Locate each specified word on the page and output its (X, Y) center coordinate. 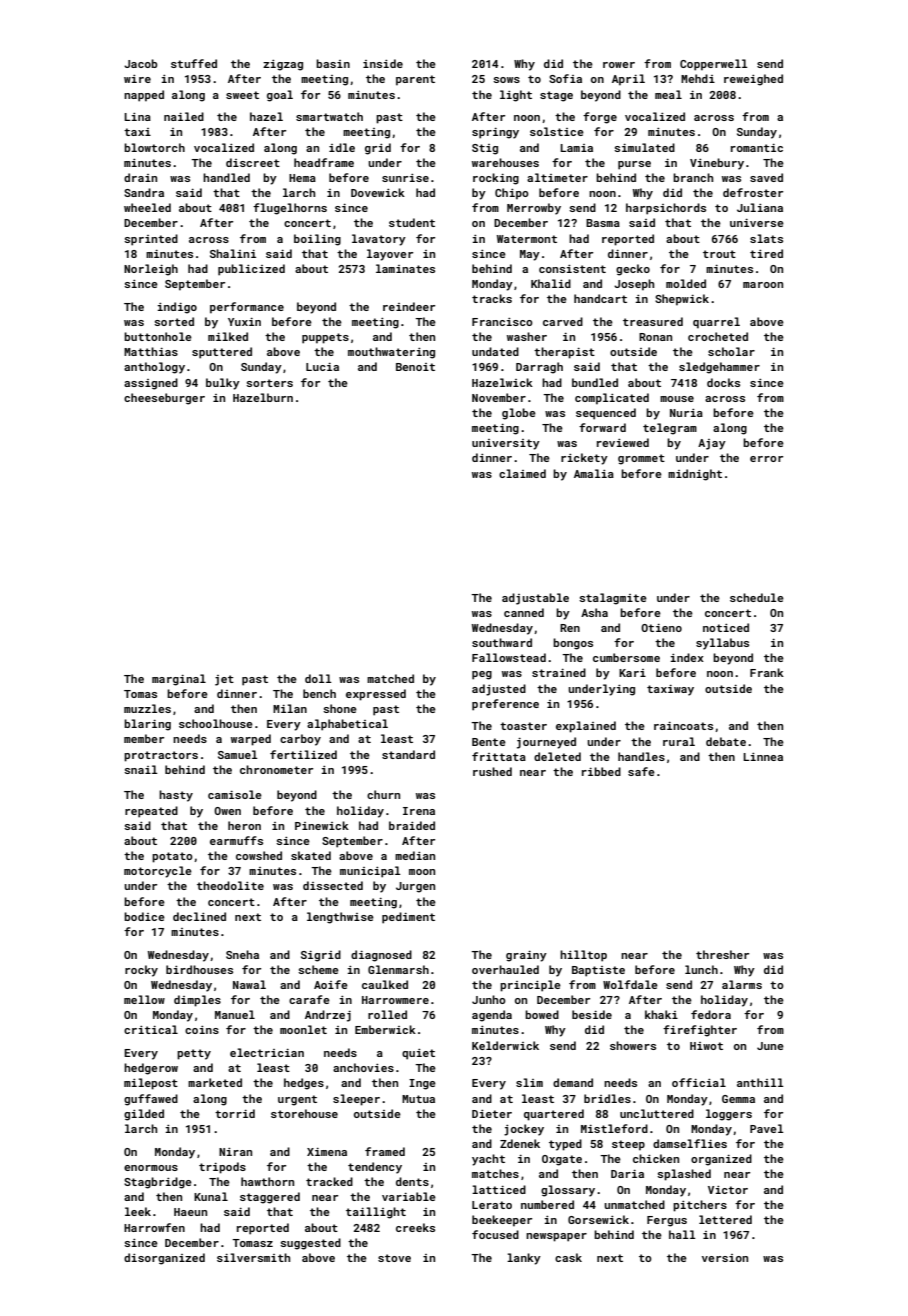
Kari (632, 673)
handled (226, 177)
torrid (235, 1113)
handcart (600, 298)
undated (495, 351)
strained (559, 672)
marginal (179, 680)
